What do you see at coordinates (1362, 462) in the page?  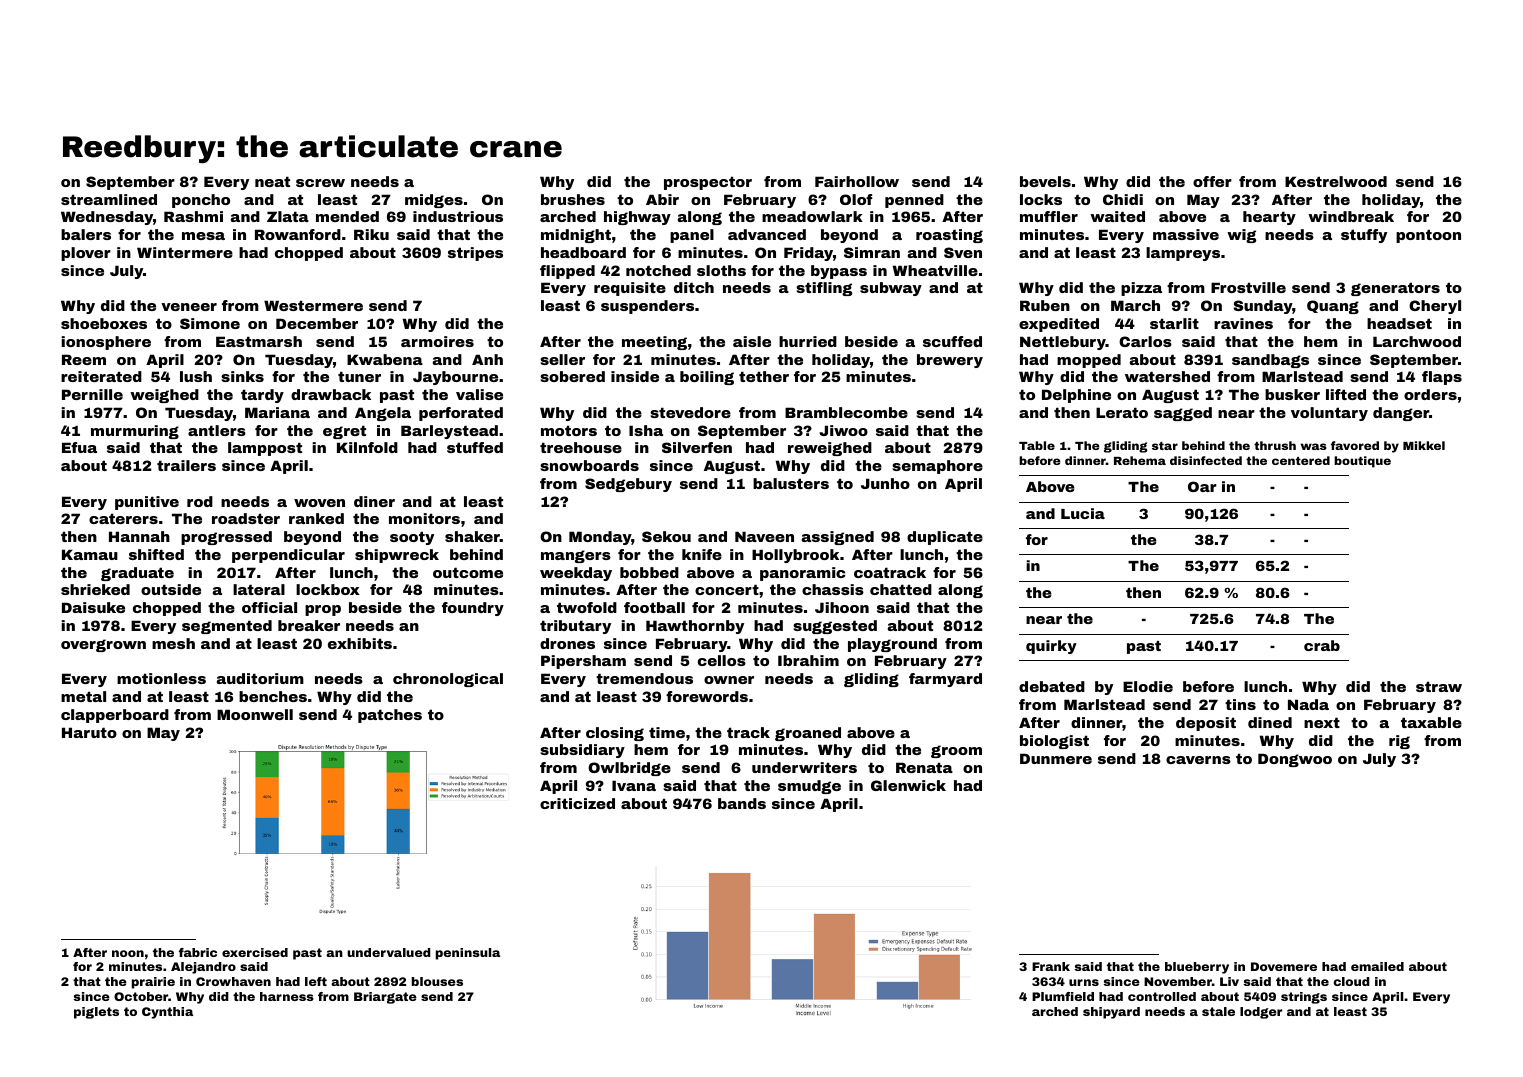 I see `boutique` at bounding box center [1362, 462].
